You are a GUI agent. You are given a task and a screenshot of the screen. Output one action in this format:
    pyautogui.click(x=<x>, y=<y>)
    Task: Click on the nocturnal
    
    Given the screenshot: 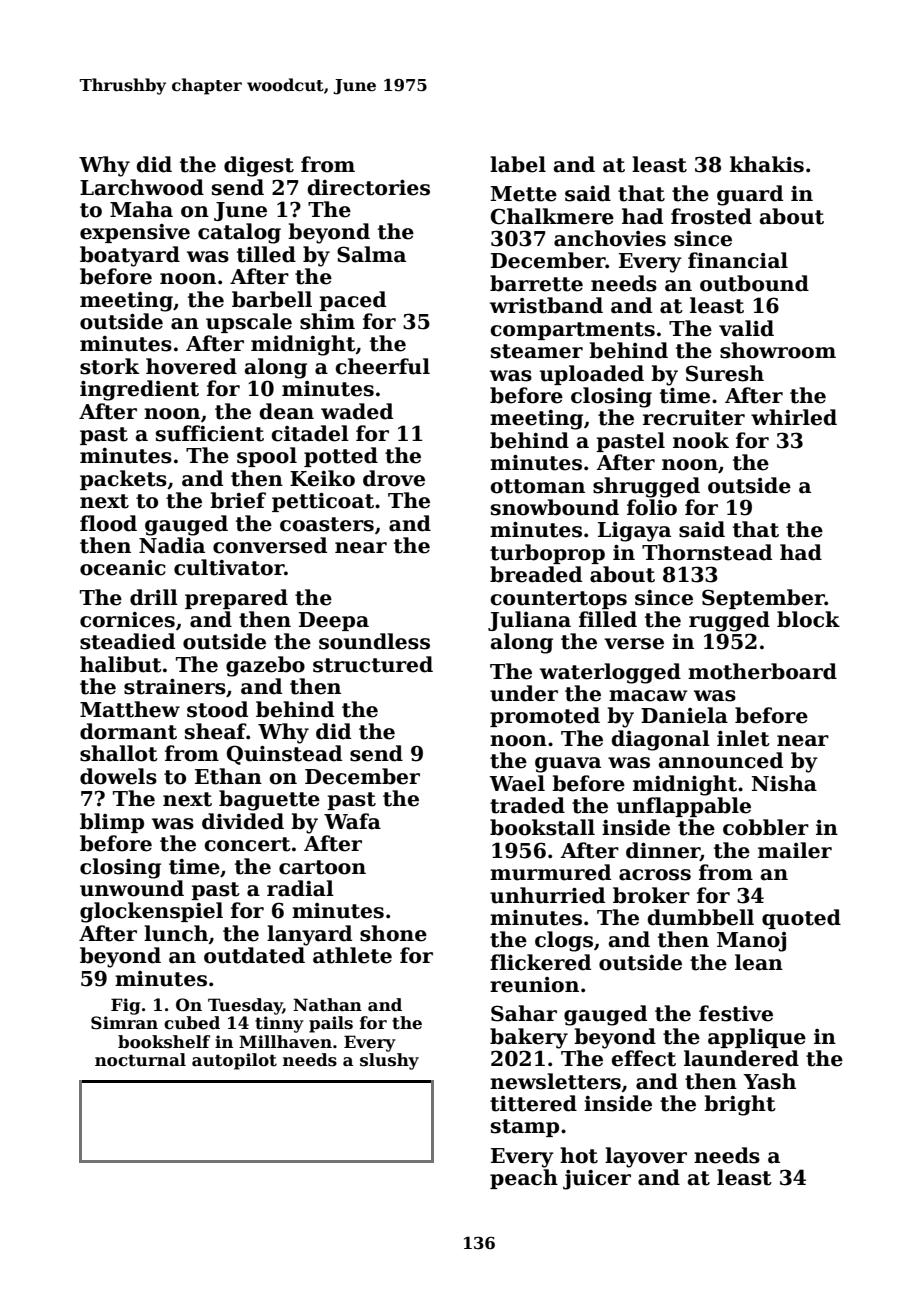 What is the action you would take?
    pyautogui.click(x=140, y=1060)
